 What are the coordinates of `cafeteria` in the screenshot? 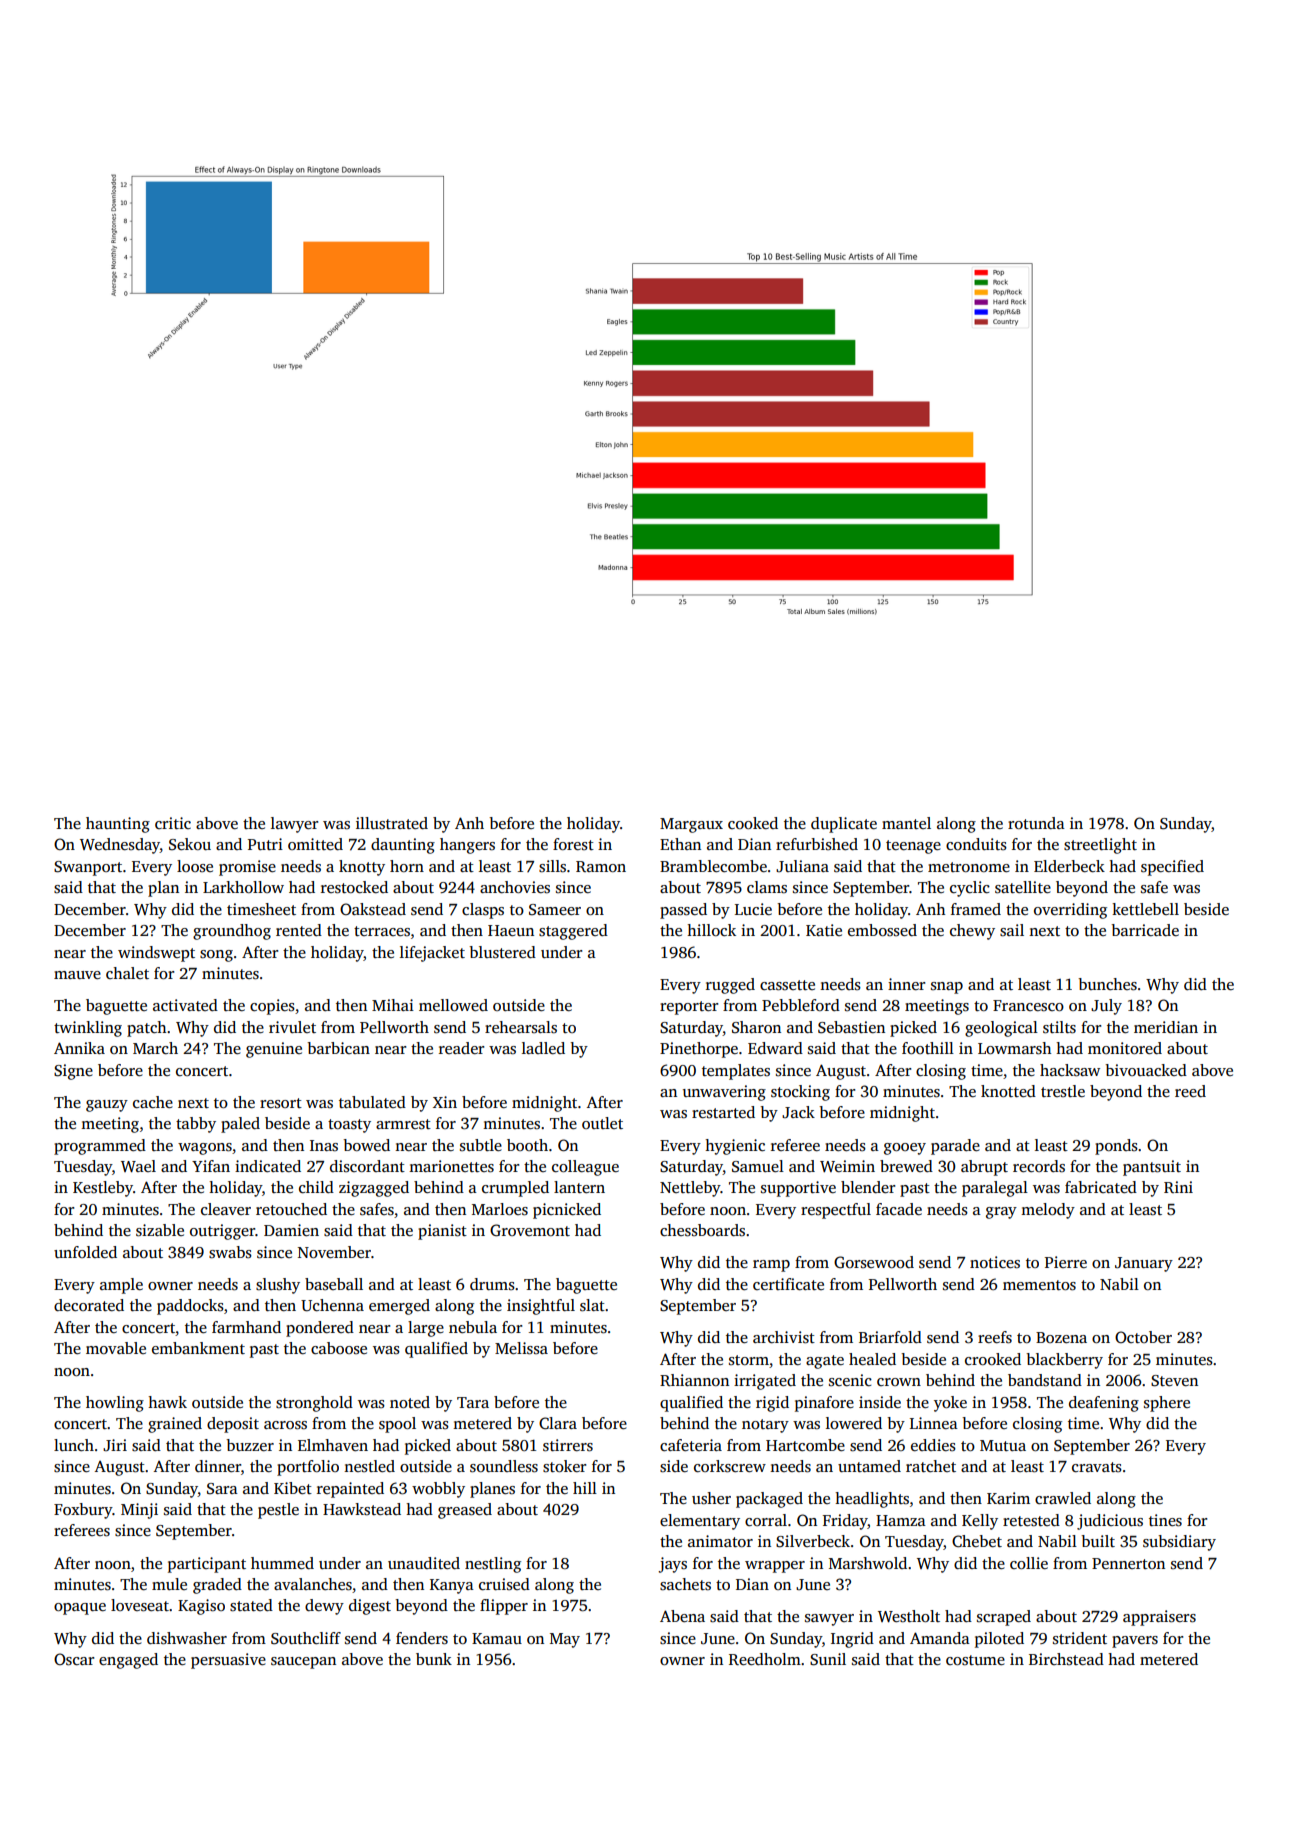 It's located at (691, 1445).
